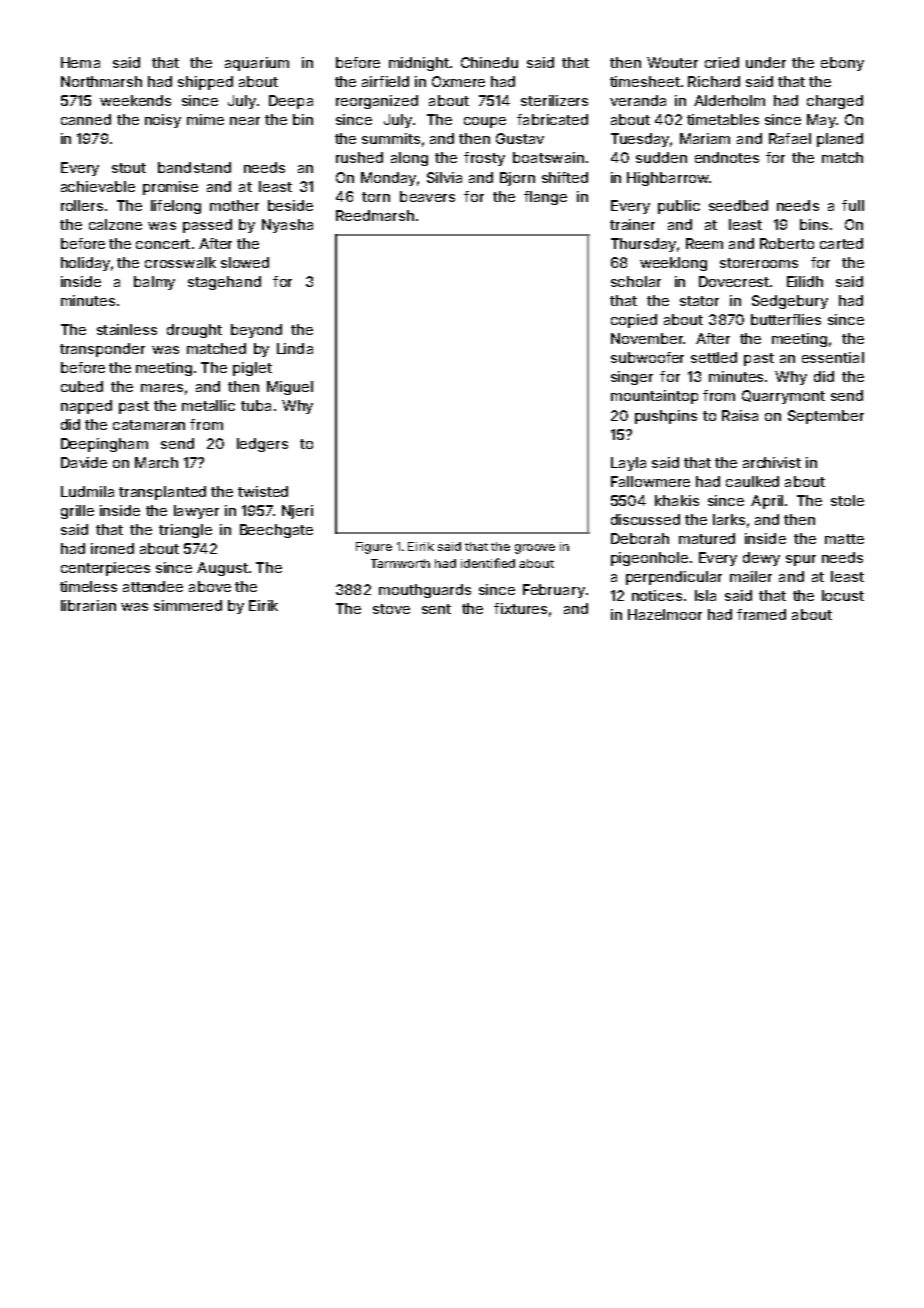 The image size is (924, 1308). I want to click on promise, so click(170, 188).
